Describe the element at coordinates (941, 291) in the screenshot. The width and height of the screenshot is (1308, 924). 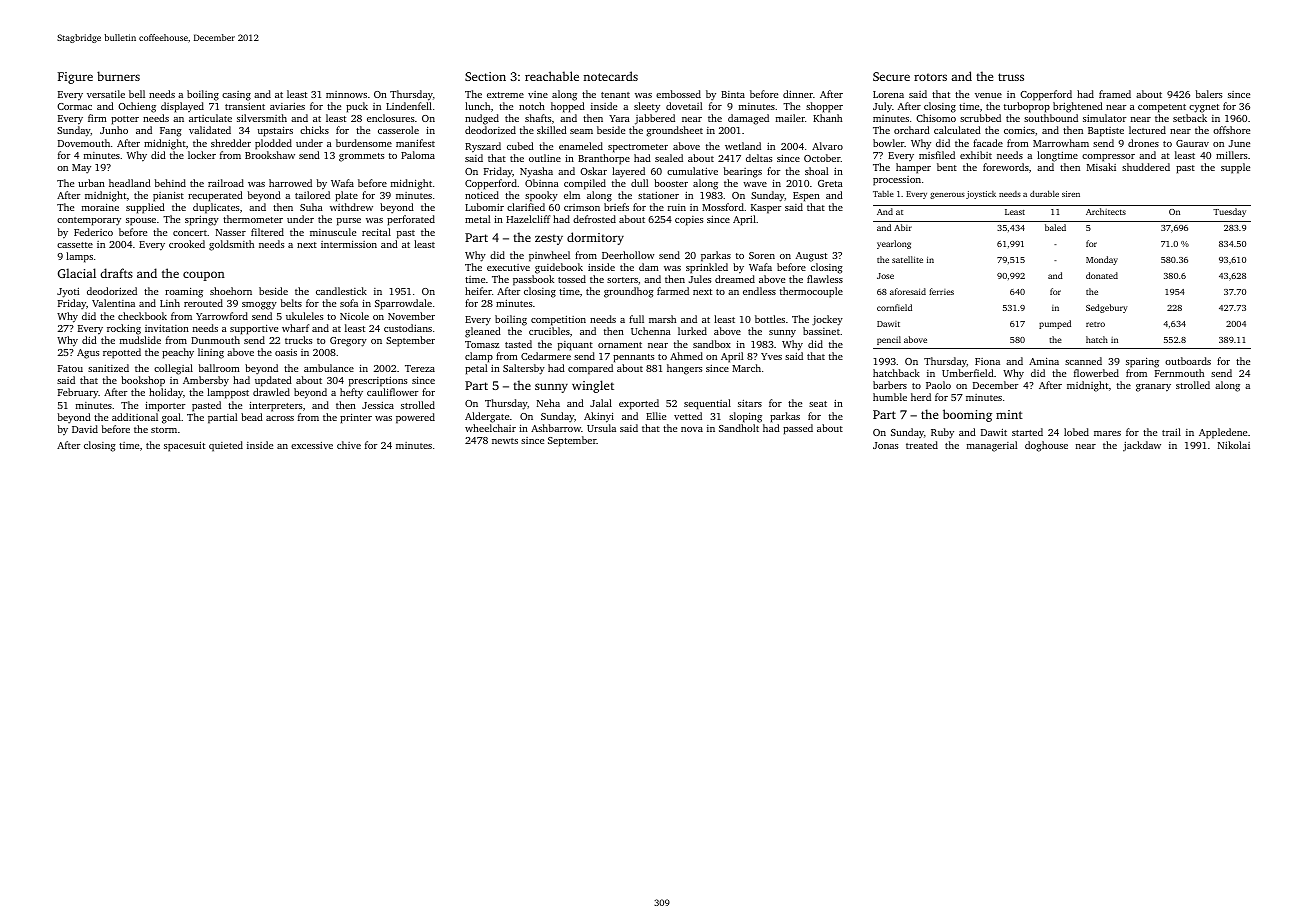
I see `ferries` at that location.
